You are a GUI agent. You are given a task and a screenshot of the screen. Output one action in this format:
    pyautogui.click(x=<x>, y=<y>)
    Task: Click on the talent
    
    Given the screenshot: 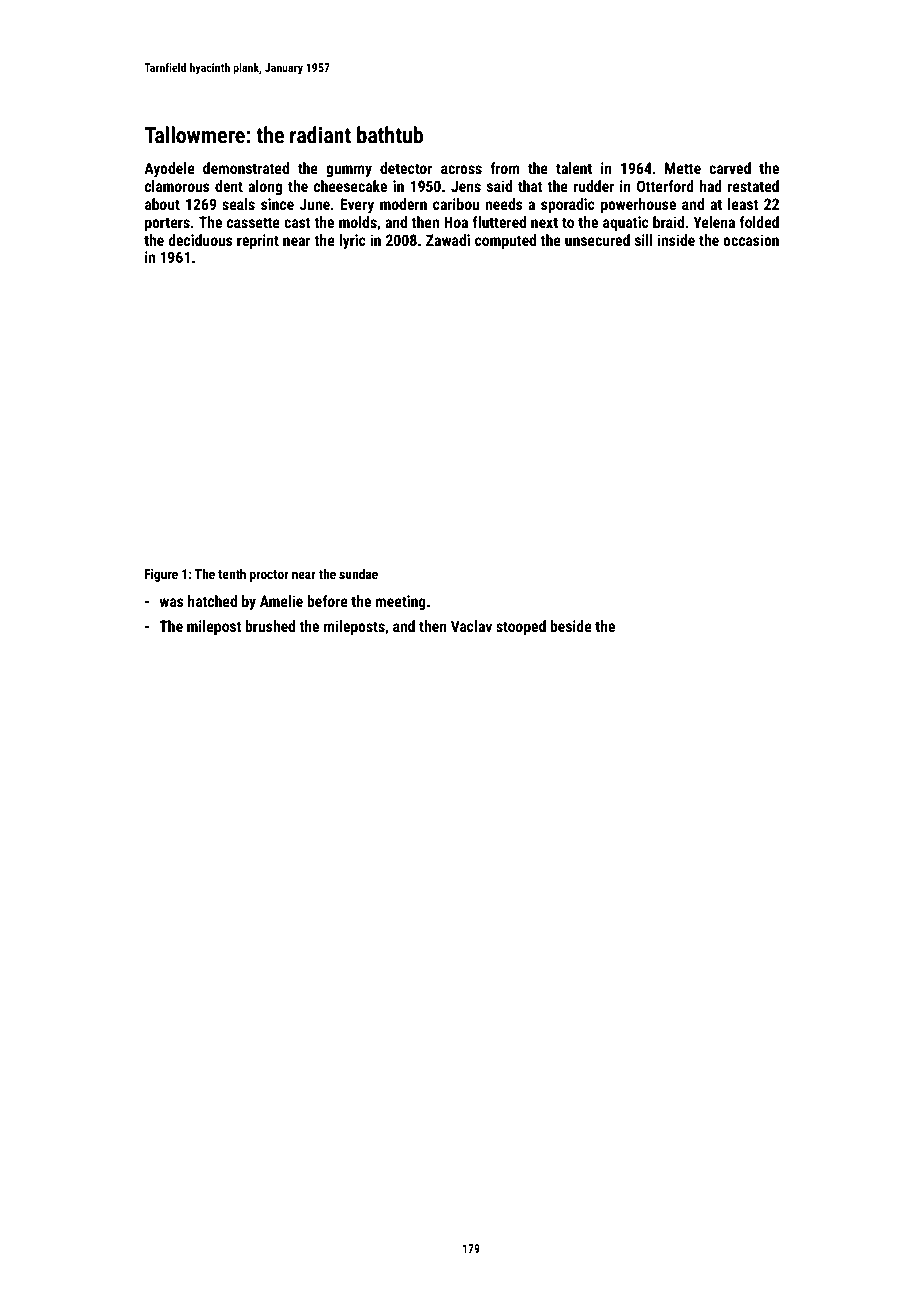 What is the action you would take?
    pyautogui.click(x=574, y=168)
